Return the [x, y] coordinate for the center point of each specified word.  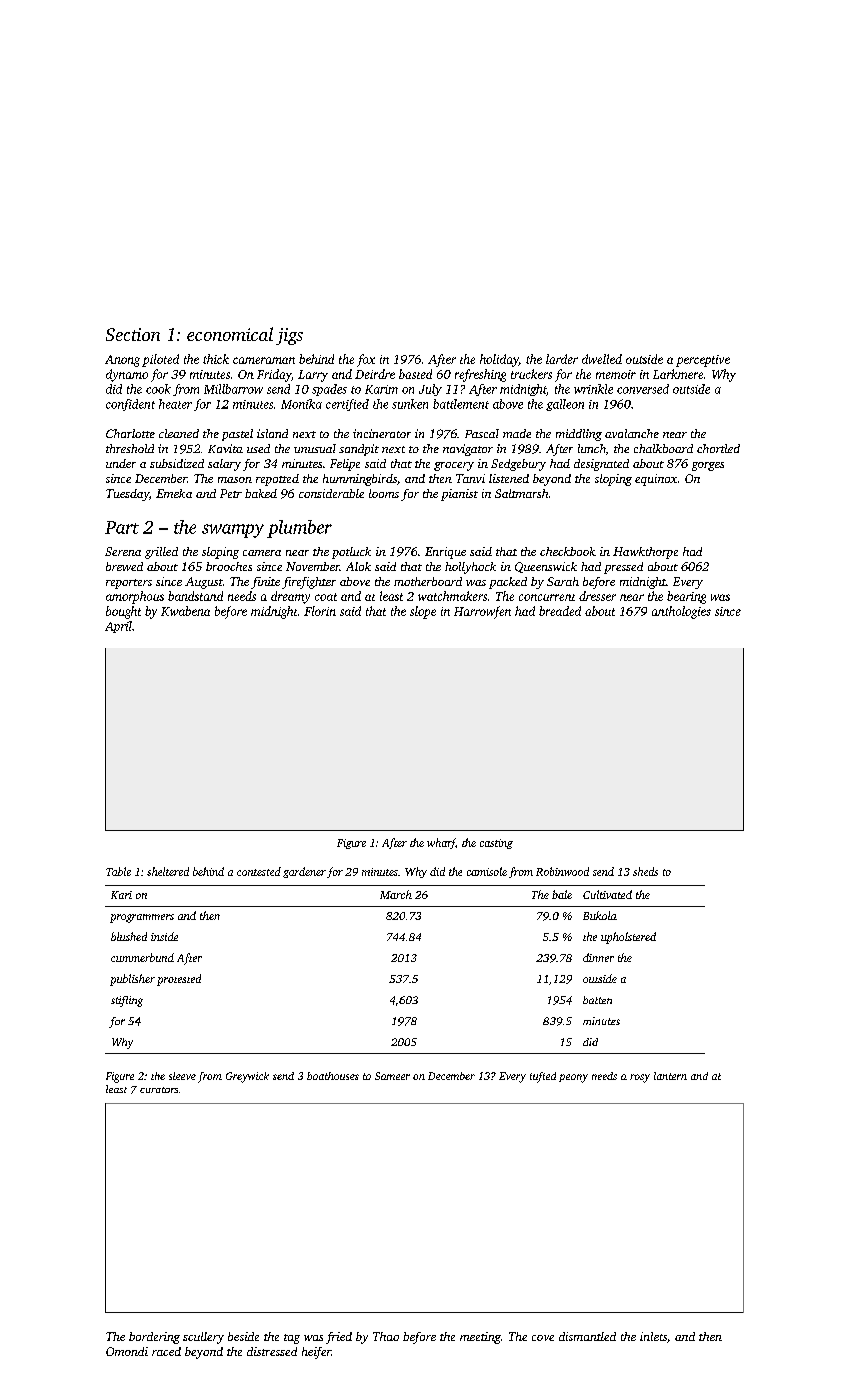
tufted [543, 1077]
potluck [351, 553]
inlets [653, 1336]
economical [230, 334]
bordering [154, 1338]
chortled [718, 448]
